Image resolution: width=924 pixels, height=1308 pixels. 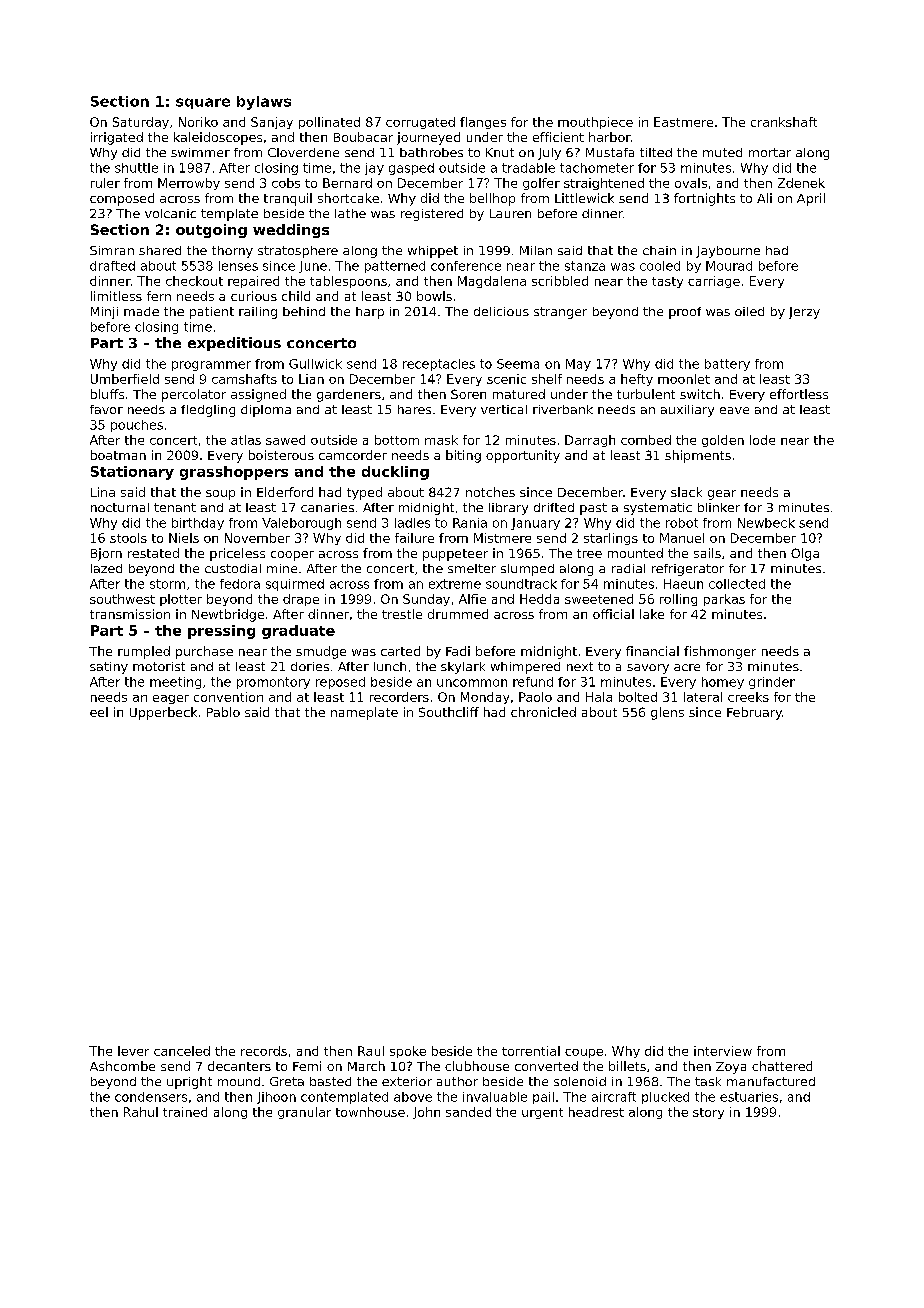 What do you see at coordinates (542, 1113) in the page?
I see `urgent` at bounding box center [542, 1113].
